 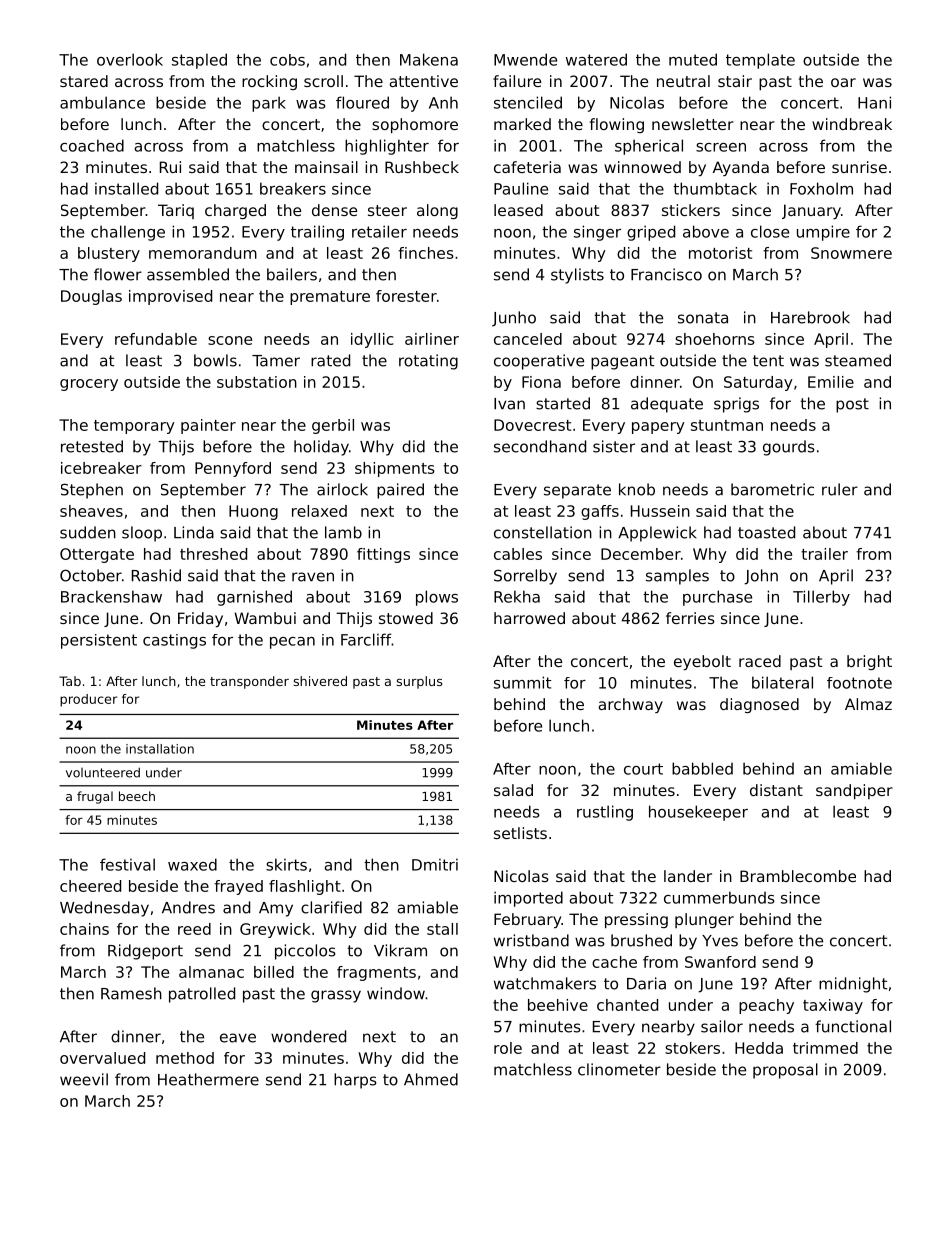 What do you see at coordinates (513, 790) in the document?
I see `salad` at bounding box center [513, 790].
